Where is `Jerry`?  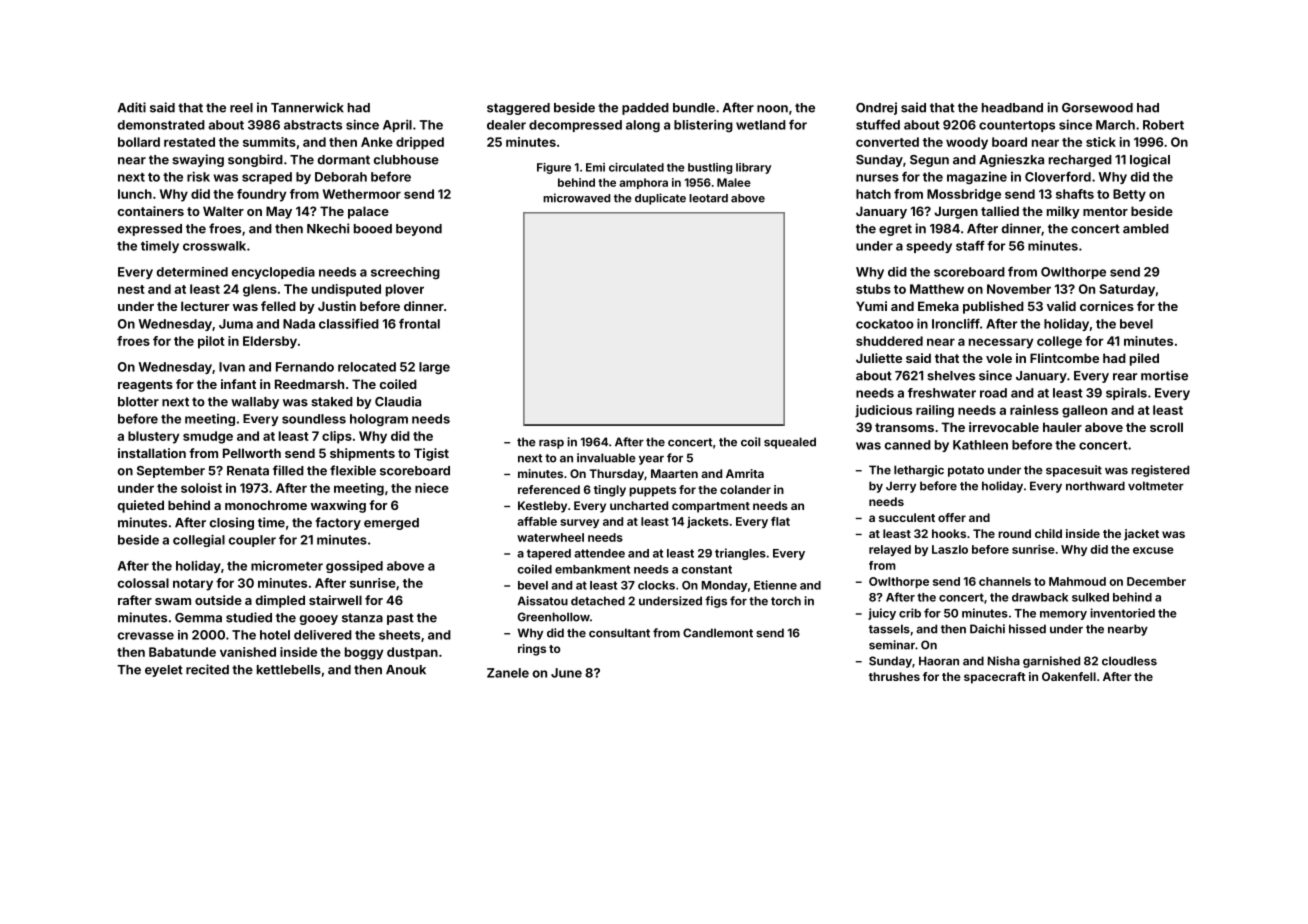
Jerry is located at coordinates (901, 487).
